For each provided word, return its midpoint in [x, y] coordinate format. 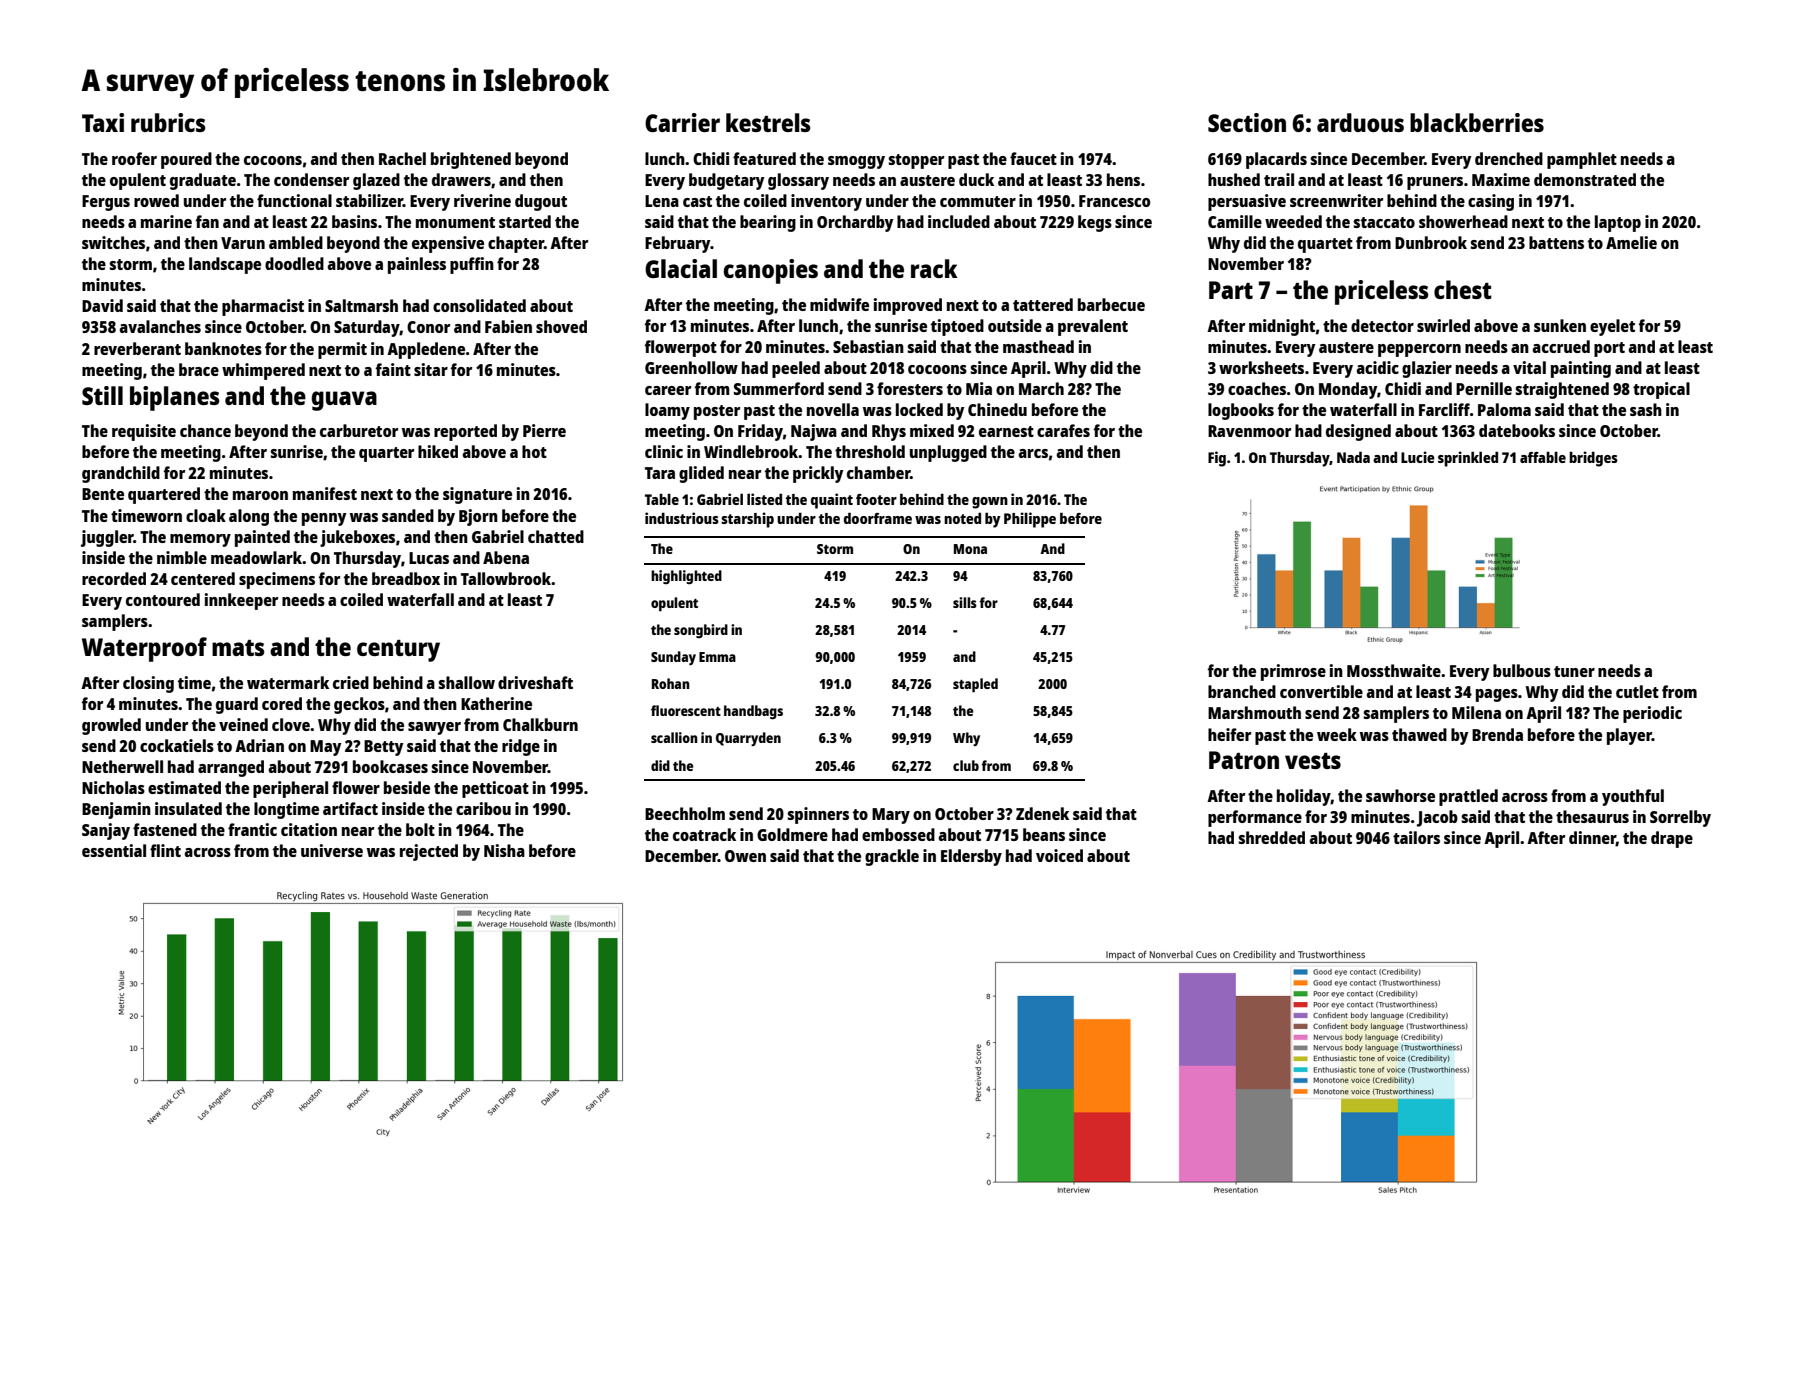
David [102, 305]
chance [205, 430]
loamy [667, 411]
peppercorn [1419, 350]
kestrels [768, 122]
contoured [163, 599]
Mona [970, 549]
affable [1543, 457]
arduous [1360, 122]
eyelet [1612, 327]
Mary [891, 816]
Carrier [682, 122]
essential [114, 850]
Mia [979, 388]
